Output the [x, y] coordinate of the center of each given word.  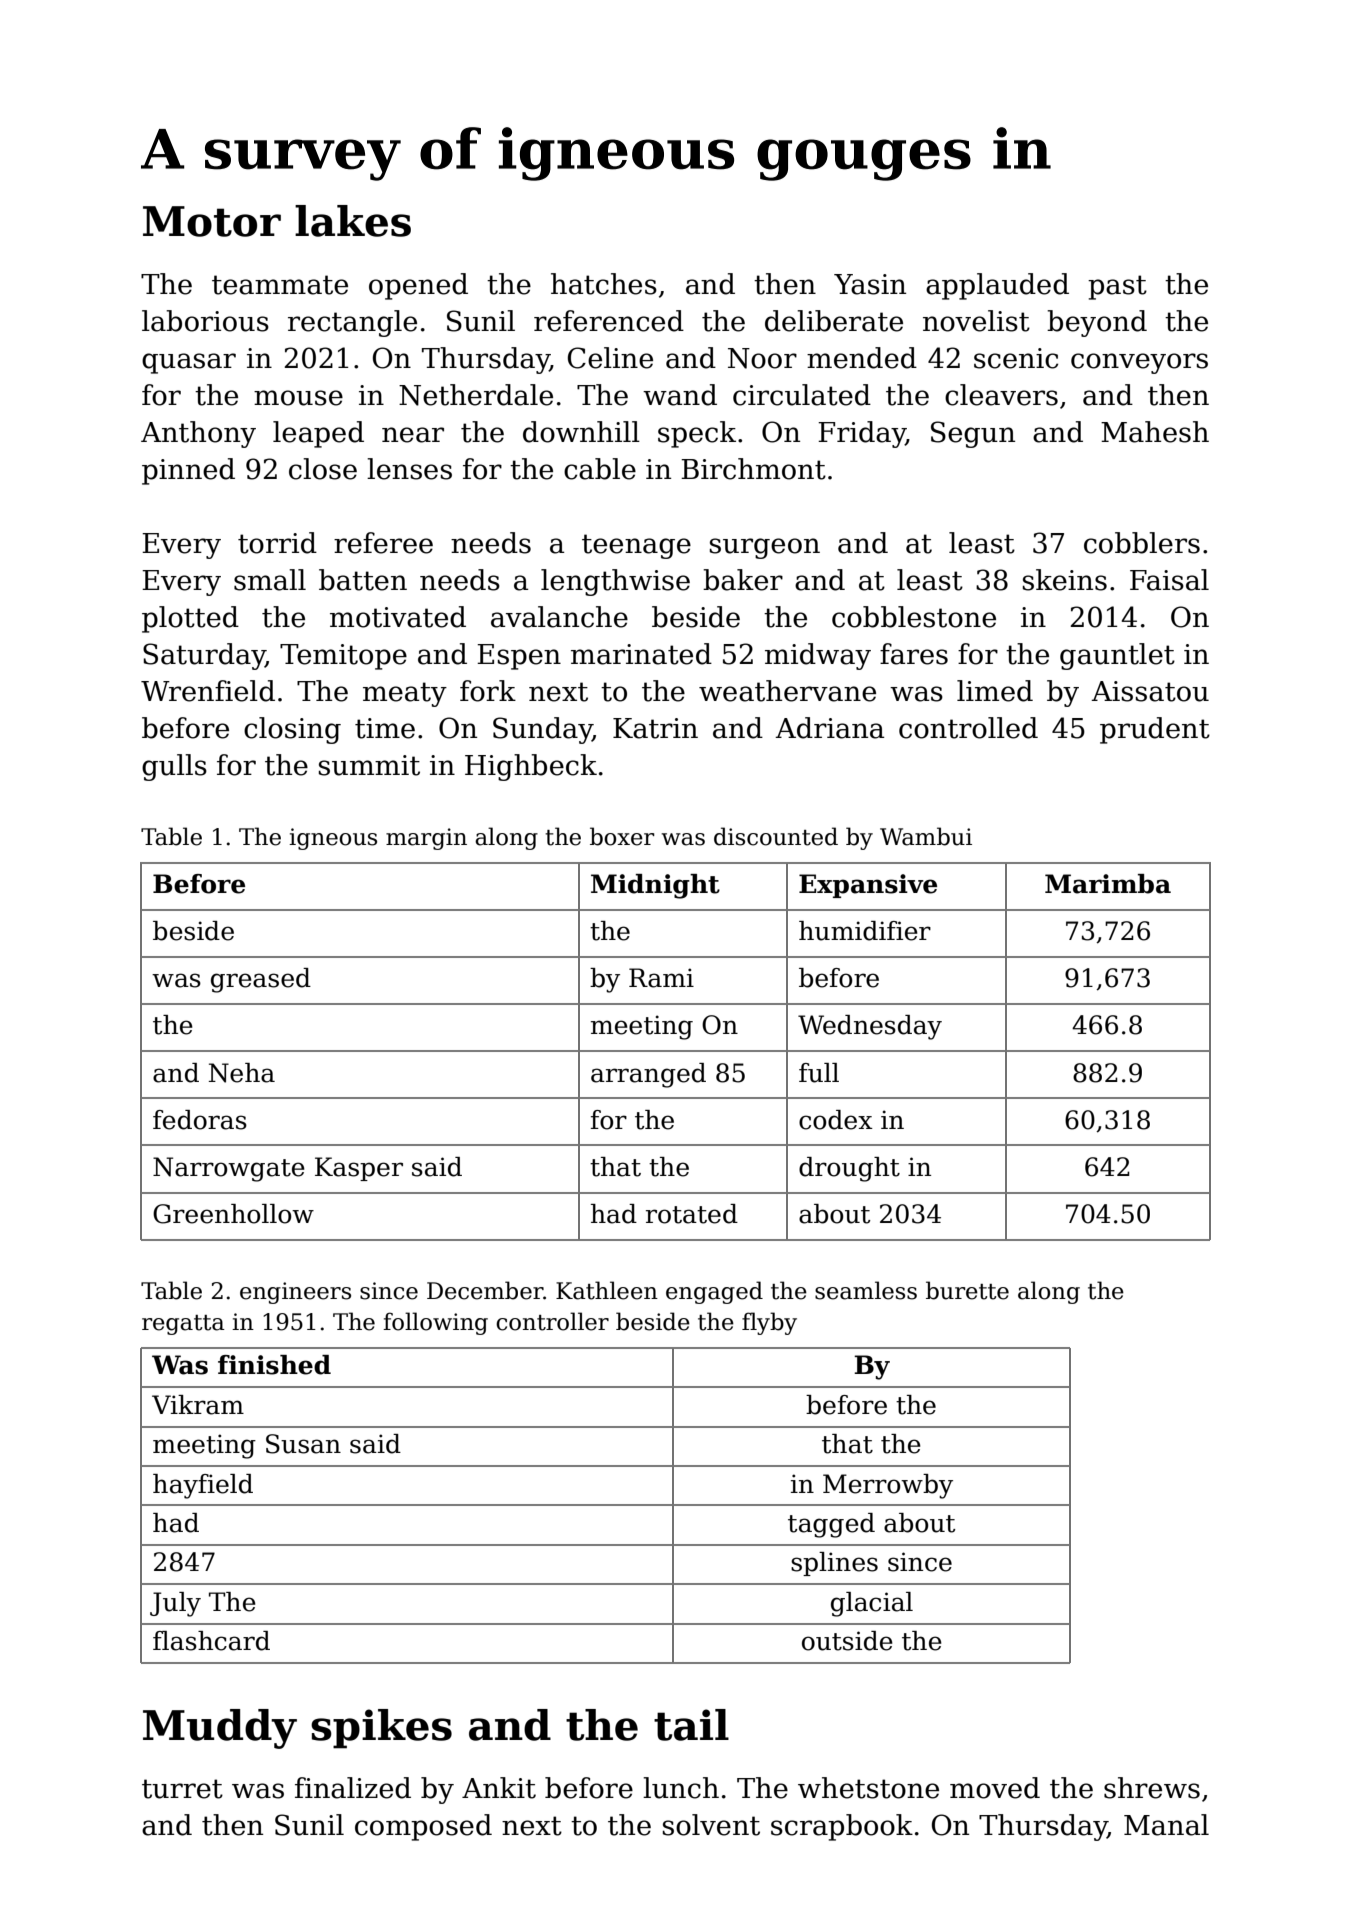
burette [967, 1290]
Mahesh [1155, 432]
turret [182, 1789]
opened [418, 286]
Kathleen [607, 1290]
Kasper [359, 1169]
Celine [610, 358]
